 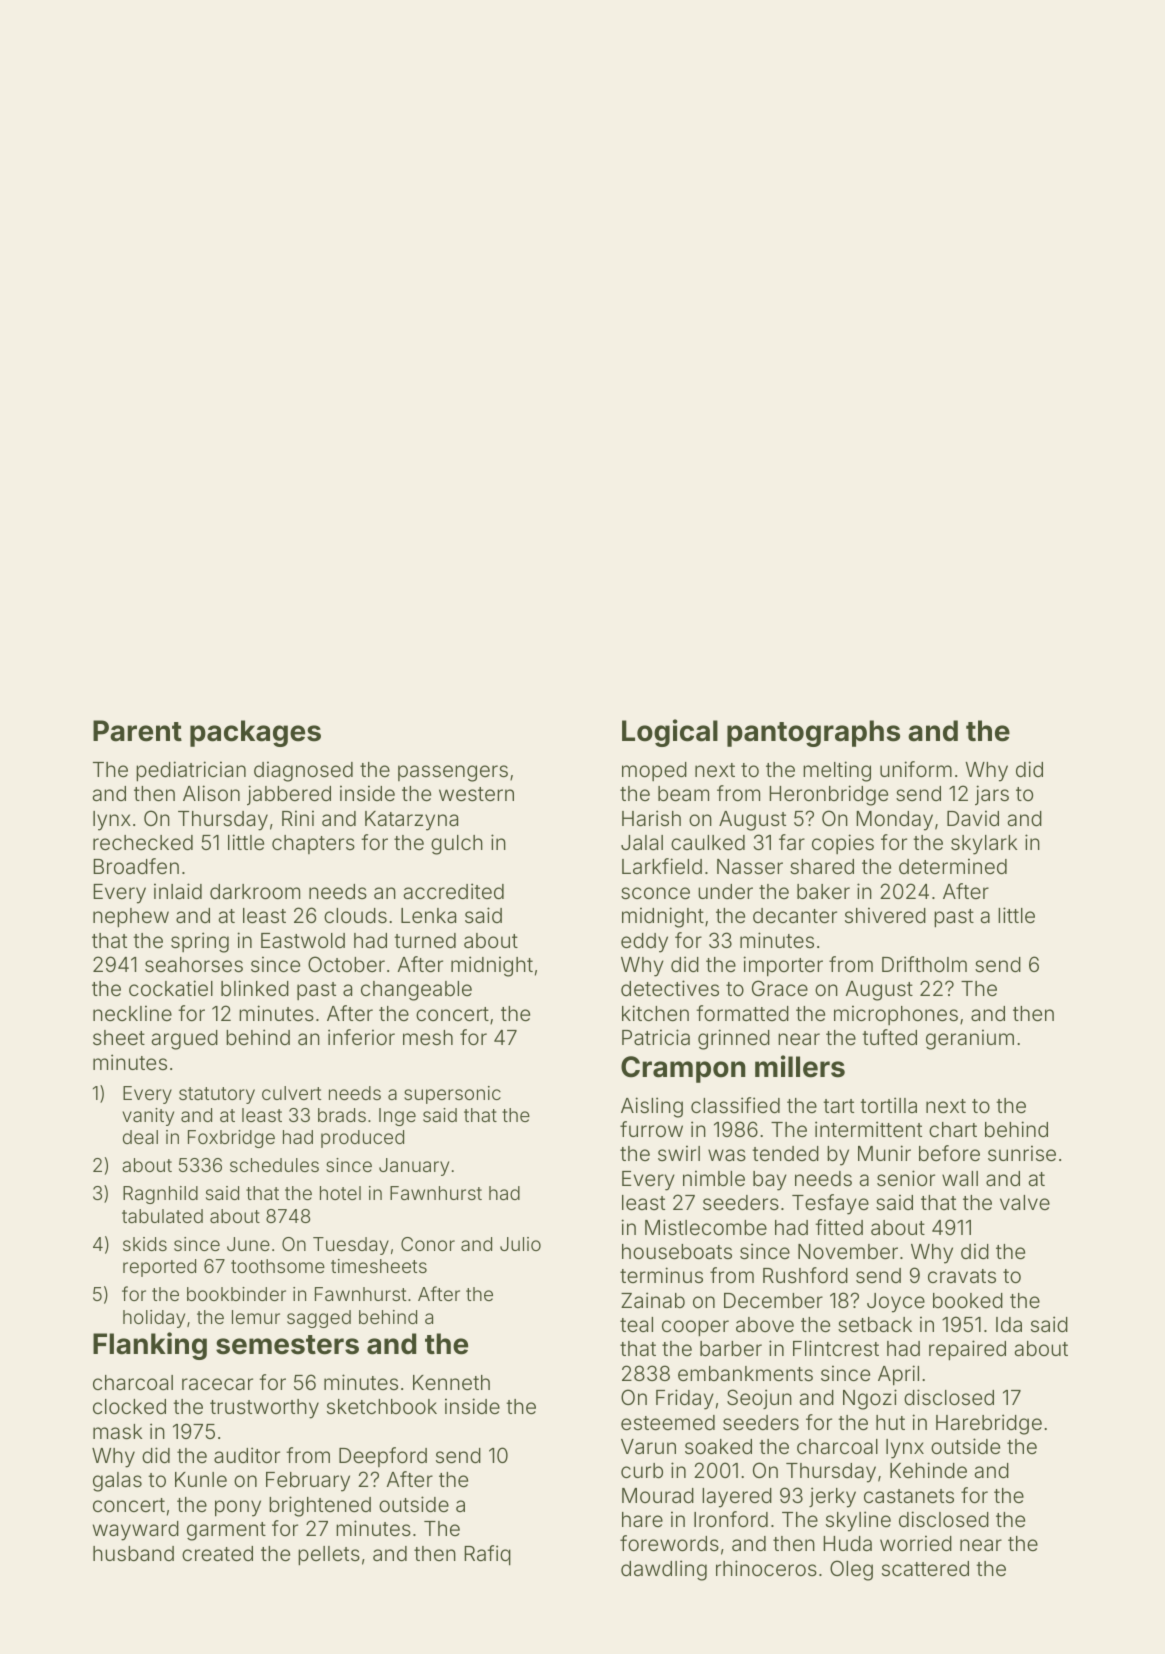 I want to click on supersonic, so click(x=452, y=1095).
